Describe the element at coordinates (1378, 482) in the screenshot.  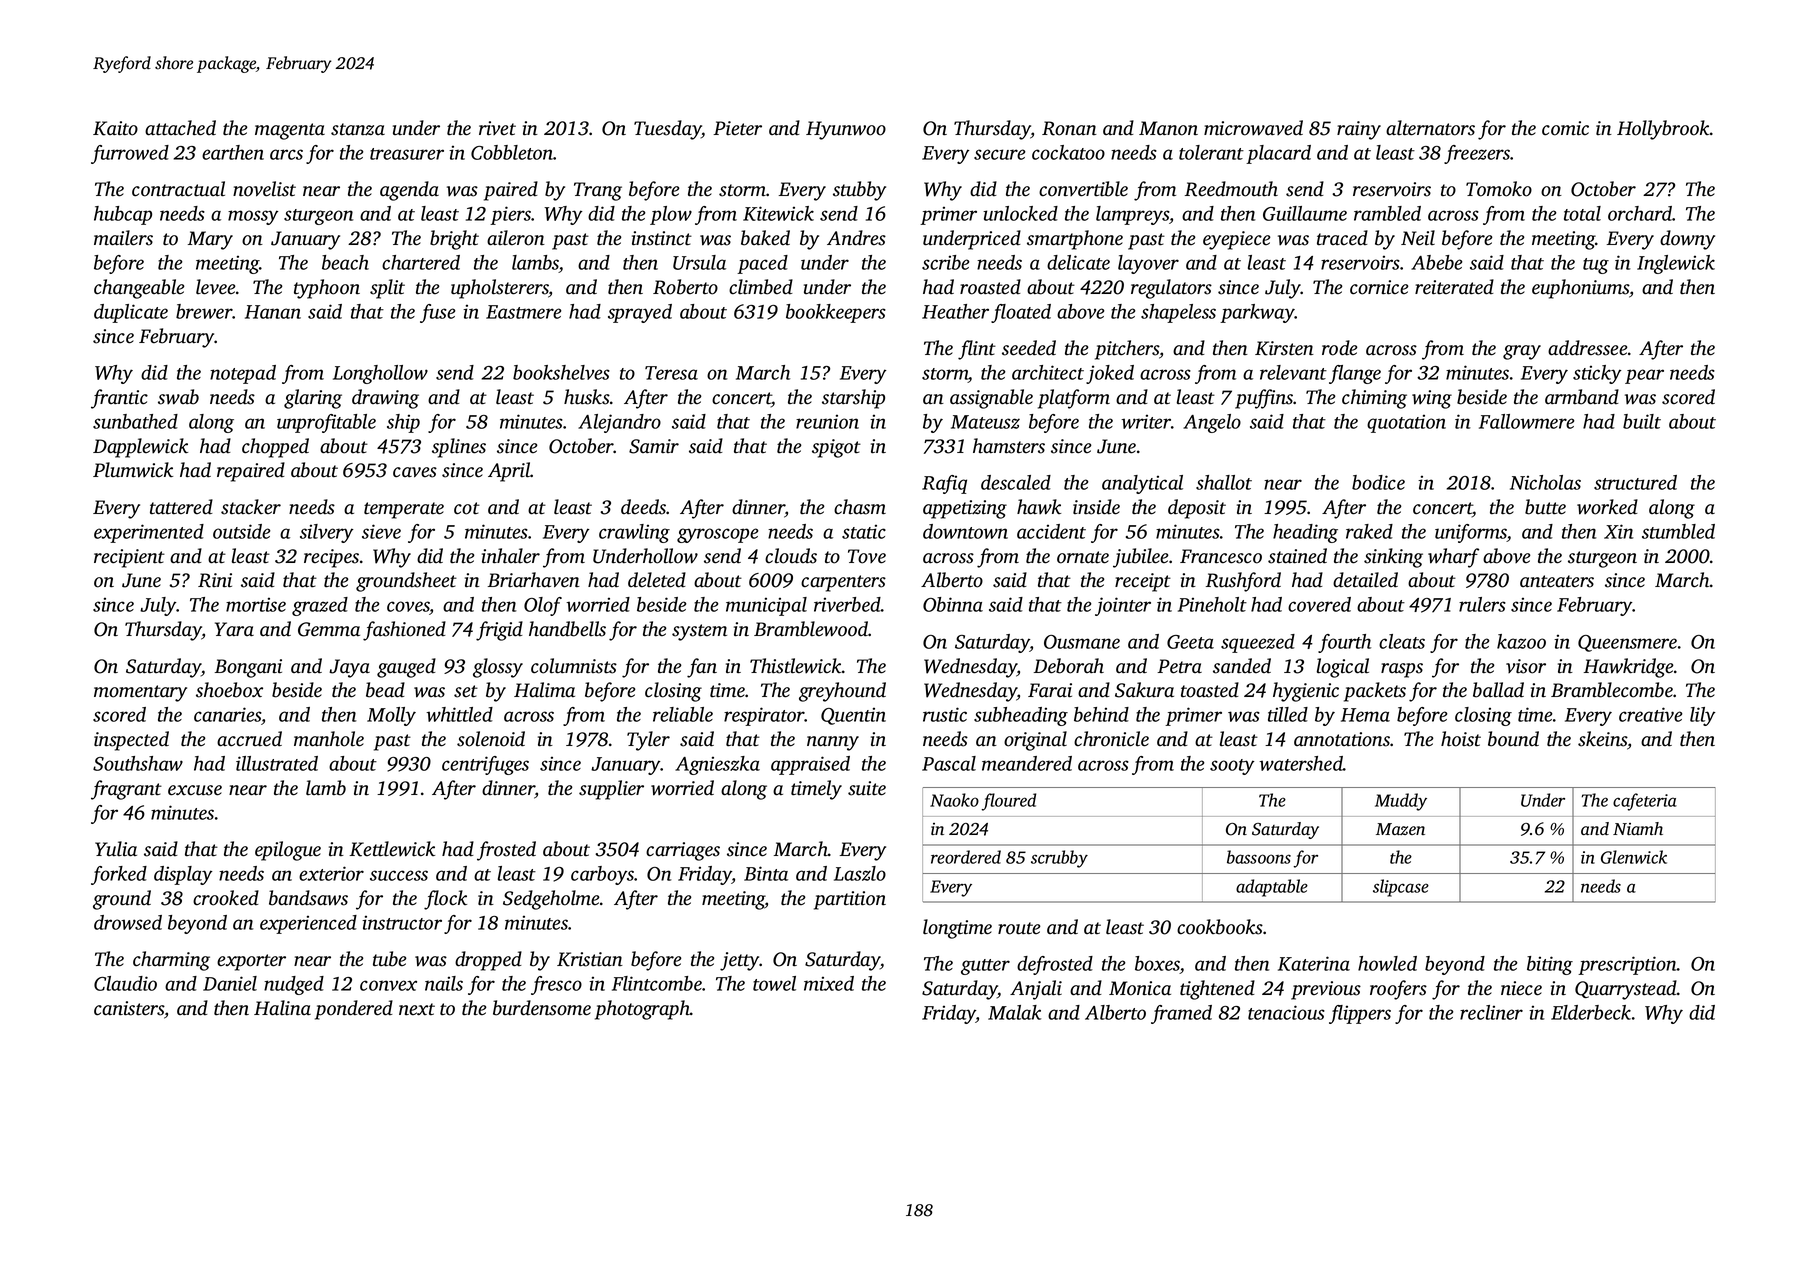
I see `bodice` at that location.
